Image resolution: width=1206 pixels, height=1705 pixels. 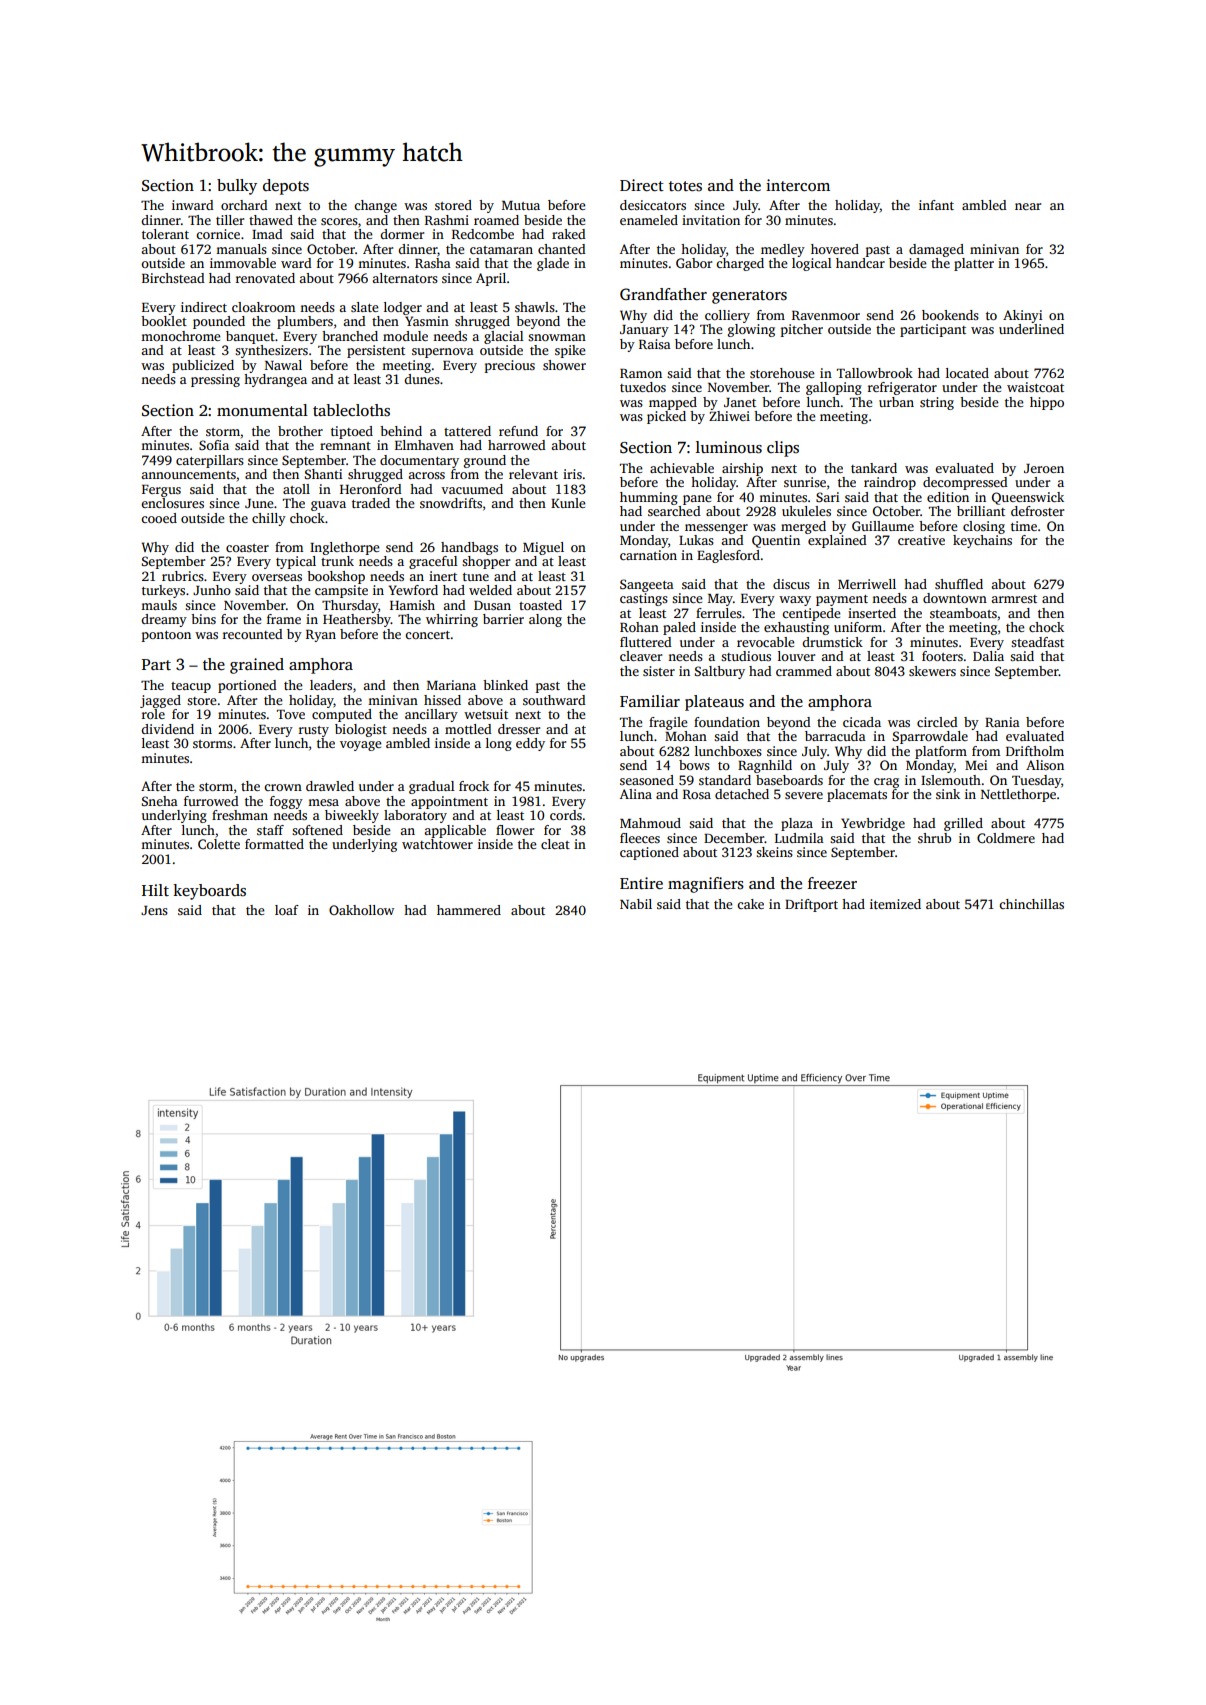 What do you see at coordinates (352, 816) in the image?
I see `biweekly` at bounding box center [352, 816].
